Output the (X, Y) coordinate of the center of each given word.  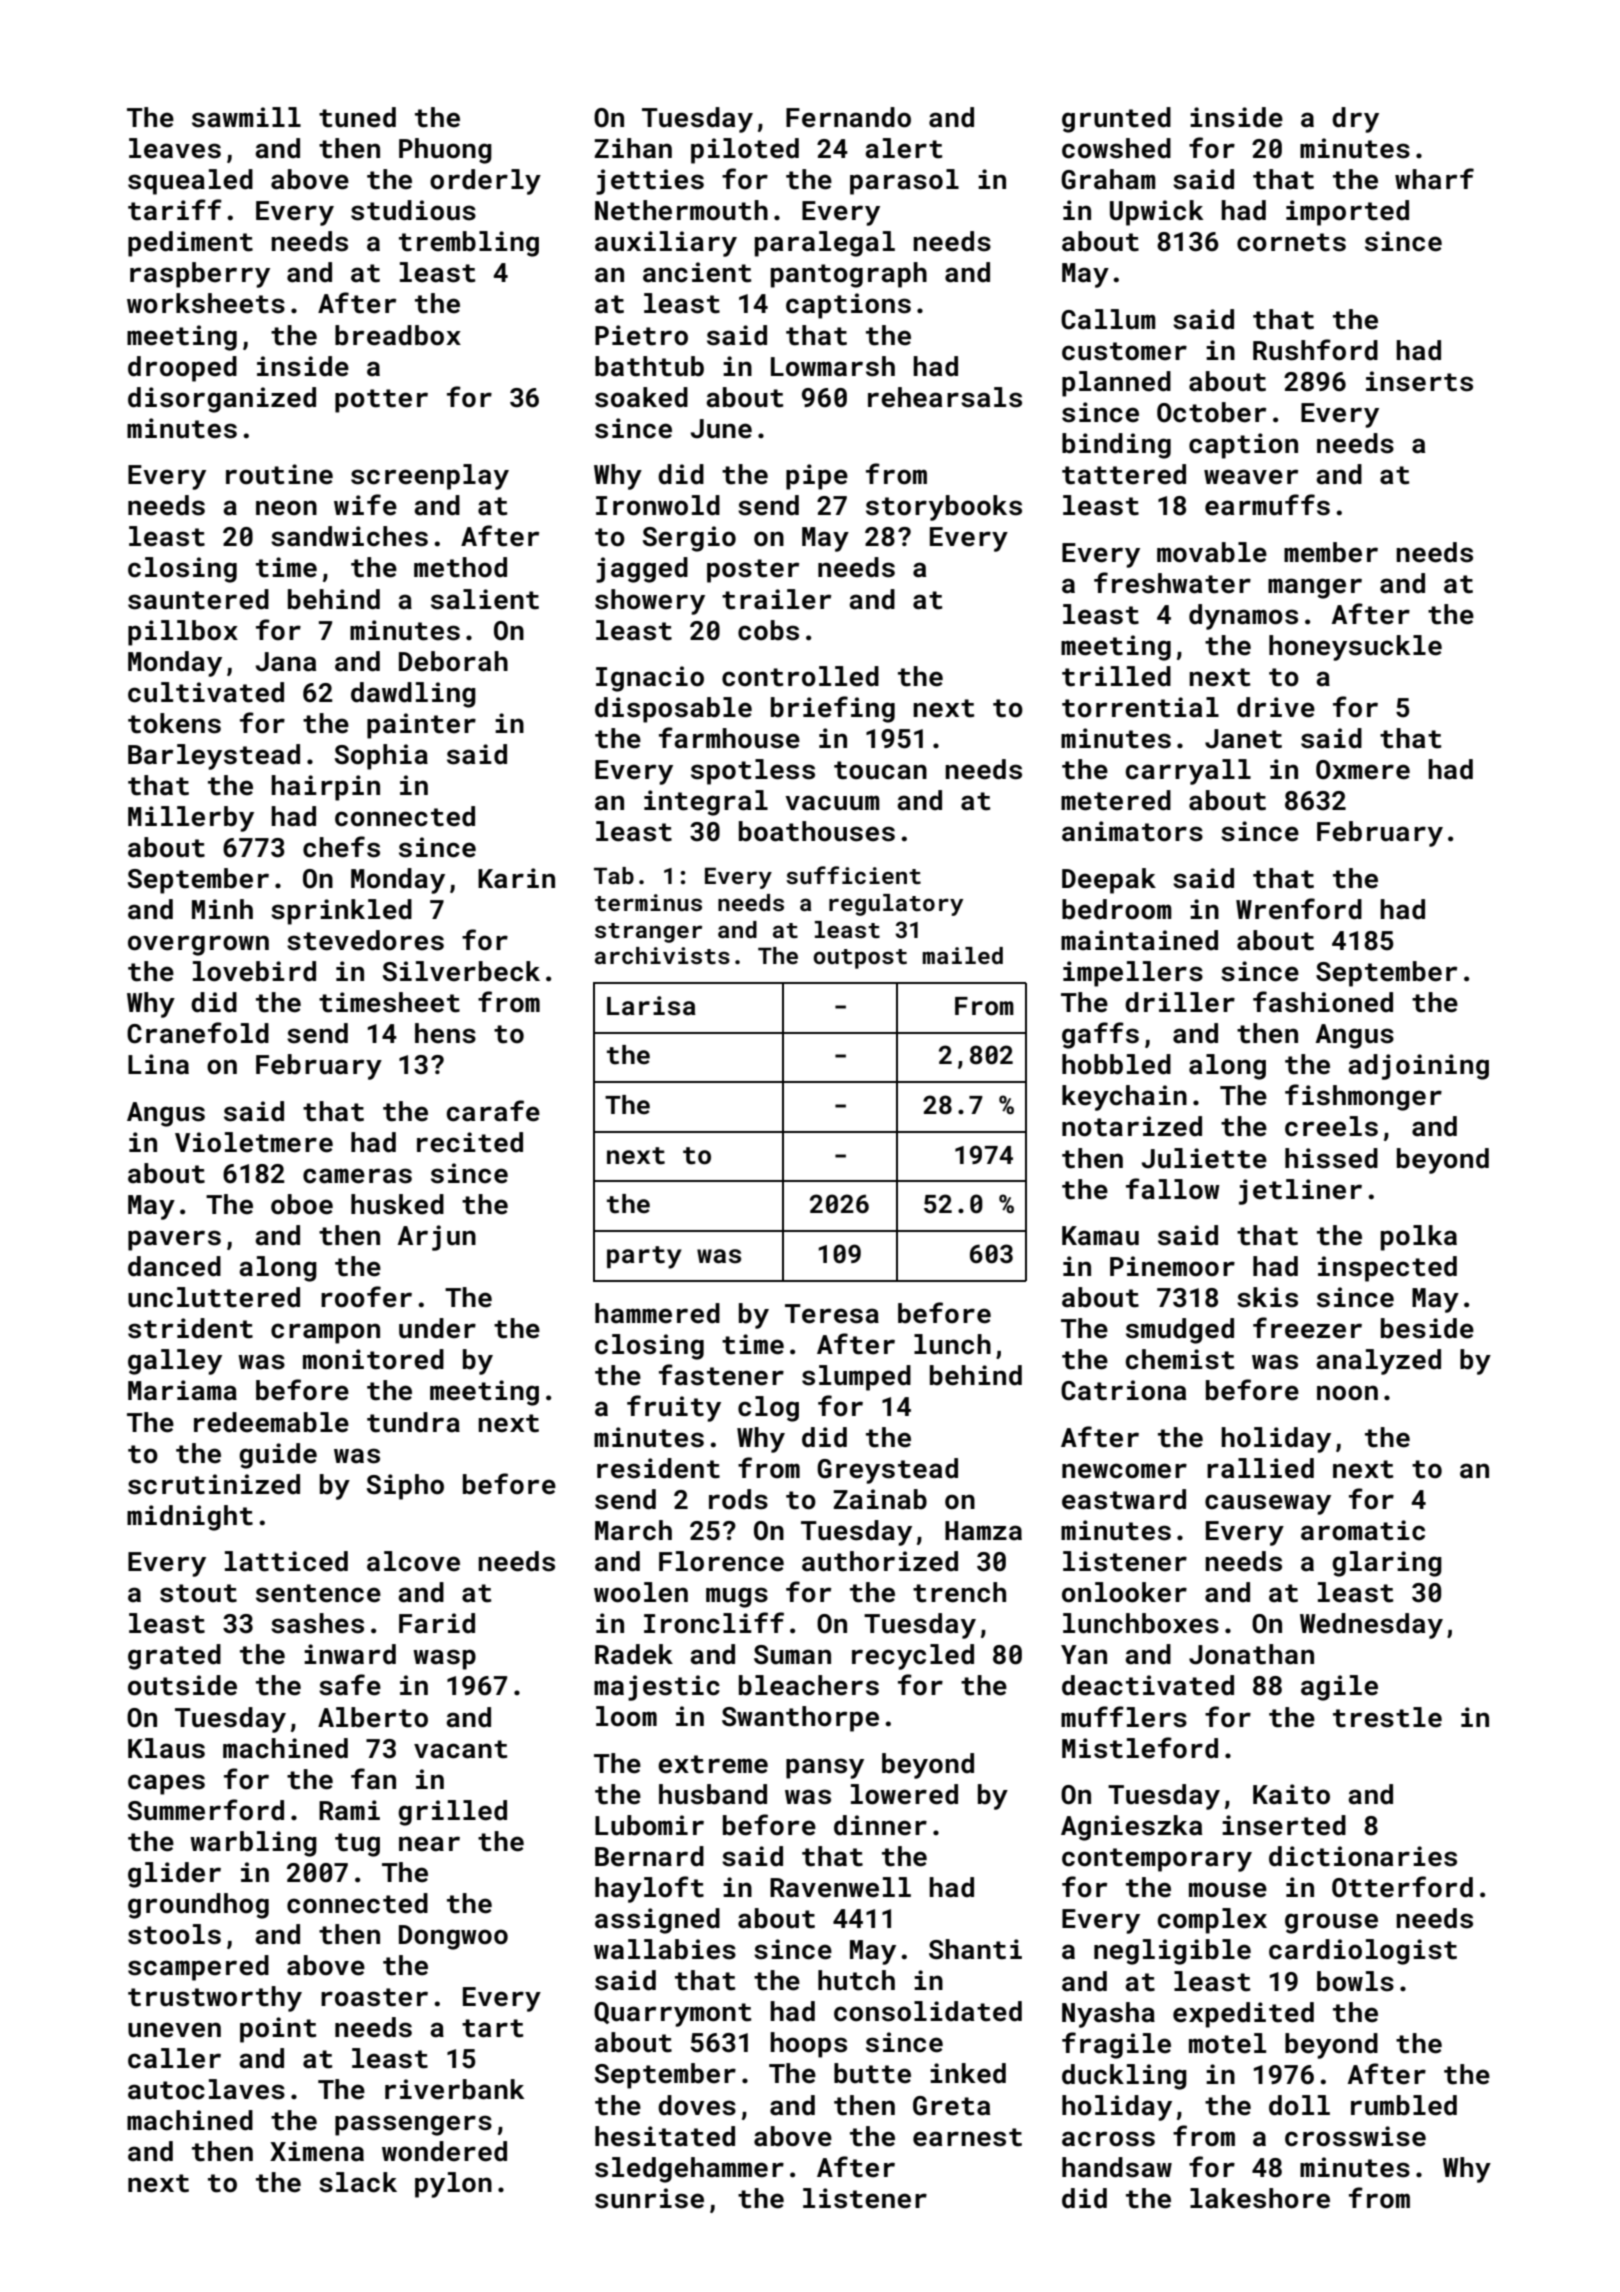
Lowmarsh (833, 366)
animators (1132, 831)
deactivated (1148, 1685)
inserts (1419, 381)
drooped (182, 369)
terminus (648, 902)
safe (350, 1685)
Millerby (191, 819)
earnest (967, 2137)
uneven (174, 2030)
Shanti (975, 1949)
